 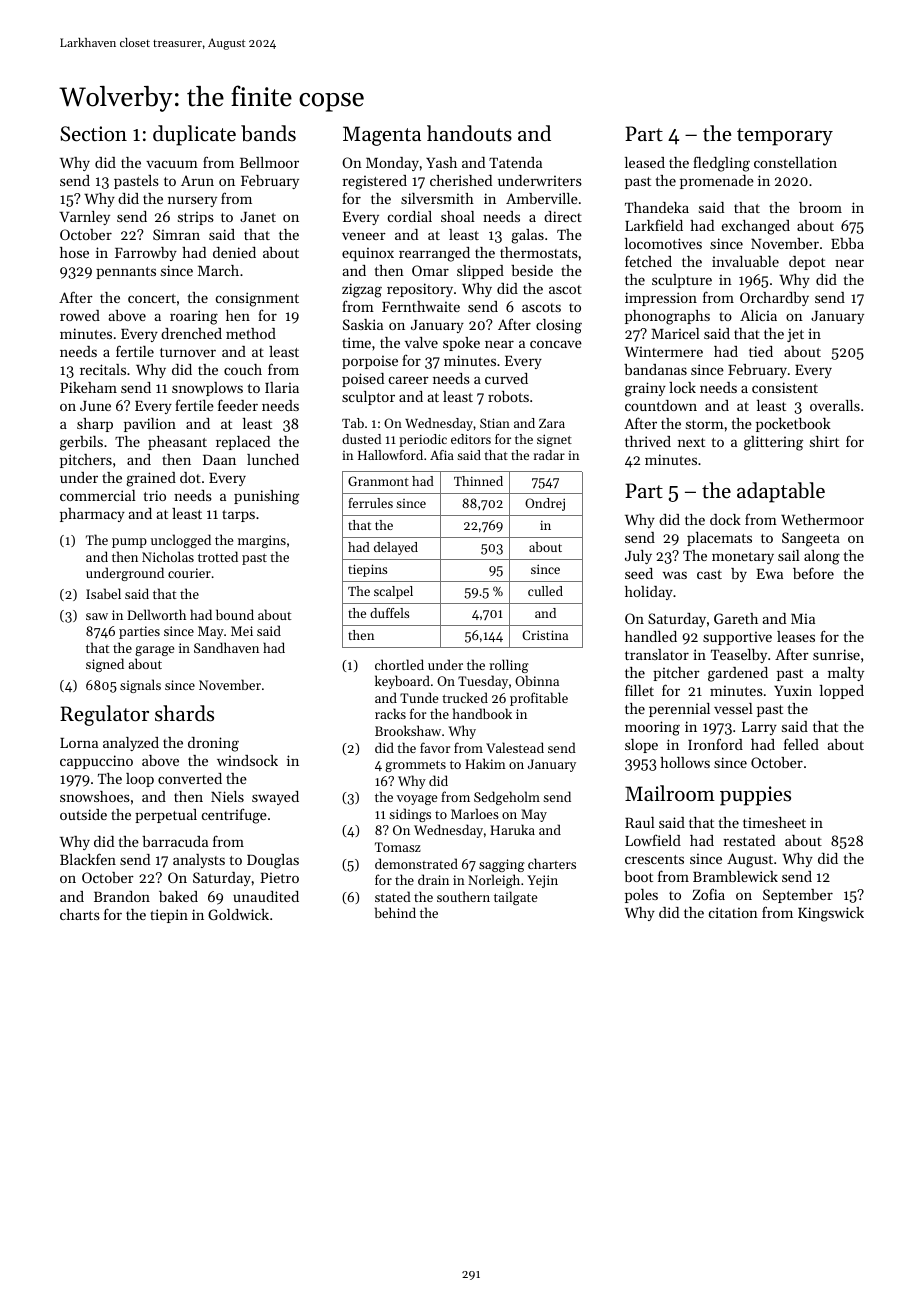 I want to click on saw, so click(x=97, y=616).
